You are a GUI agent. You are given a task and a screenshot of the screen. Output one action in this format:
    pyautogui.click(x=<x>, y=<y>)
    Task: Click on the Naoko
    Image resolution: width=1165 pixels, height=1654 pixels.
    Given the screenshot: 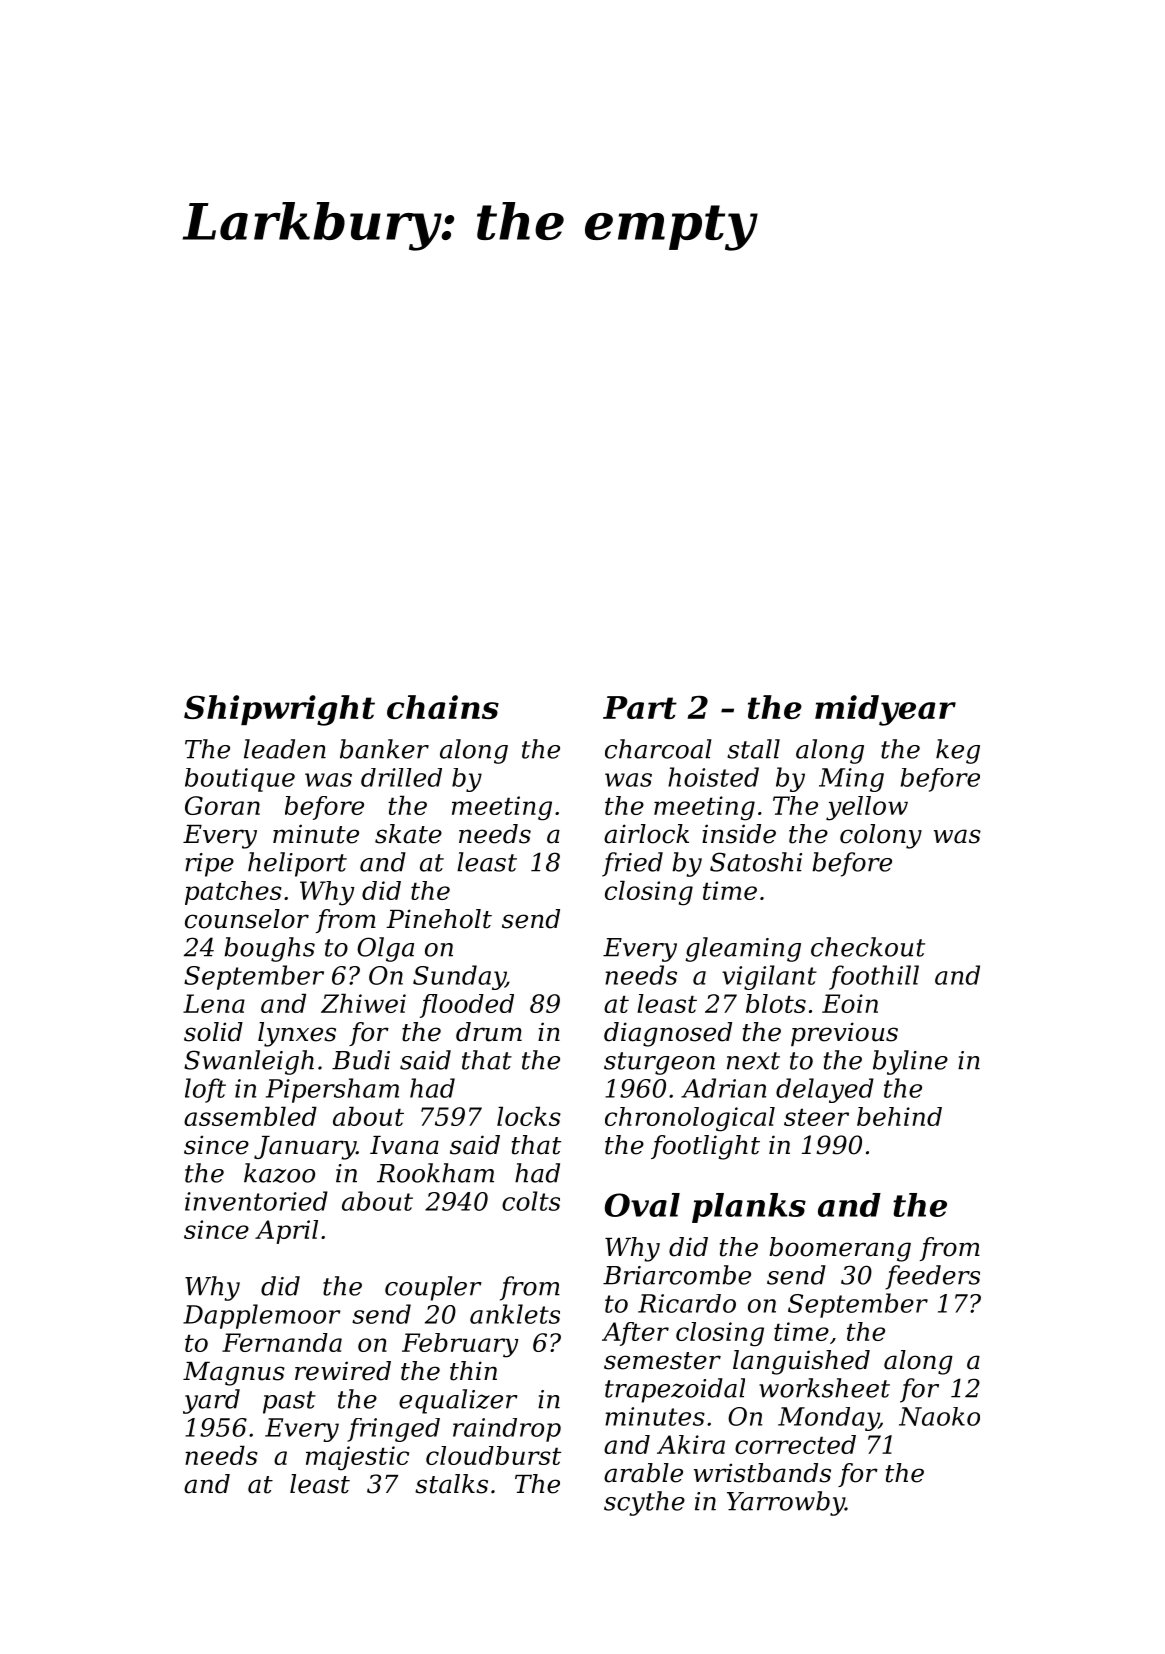 What is the action you would take?
    pyautogui.click(x=939, y=1416)
